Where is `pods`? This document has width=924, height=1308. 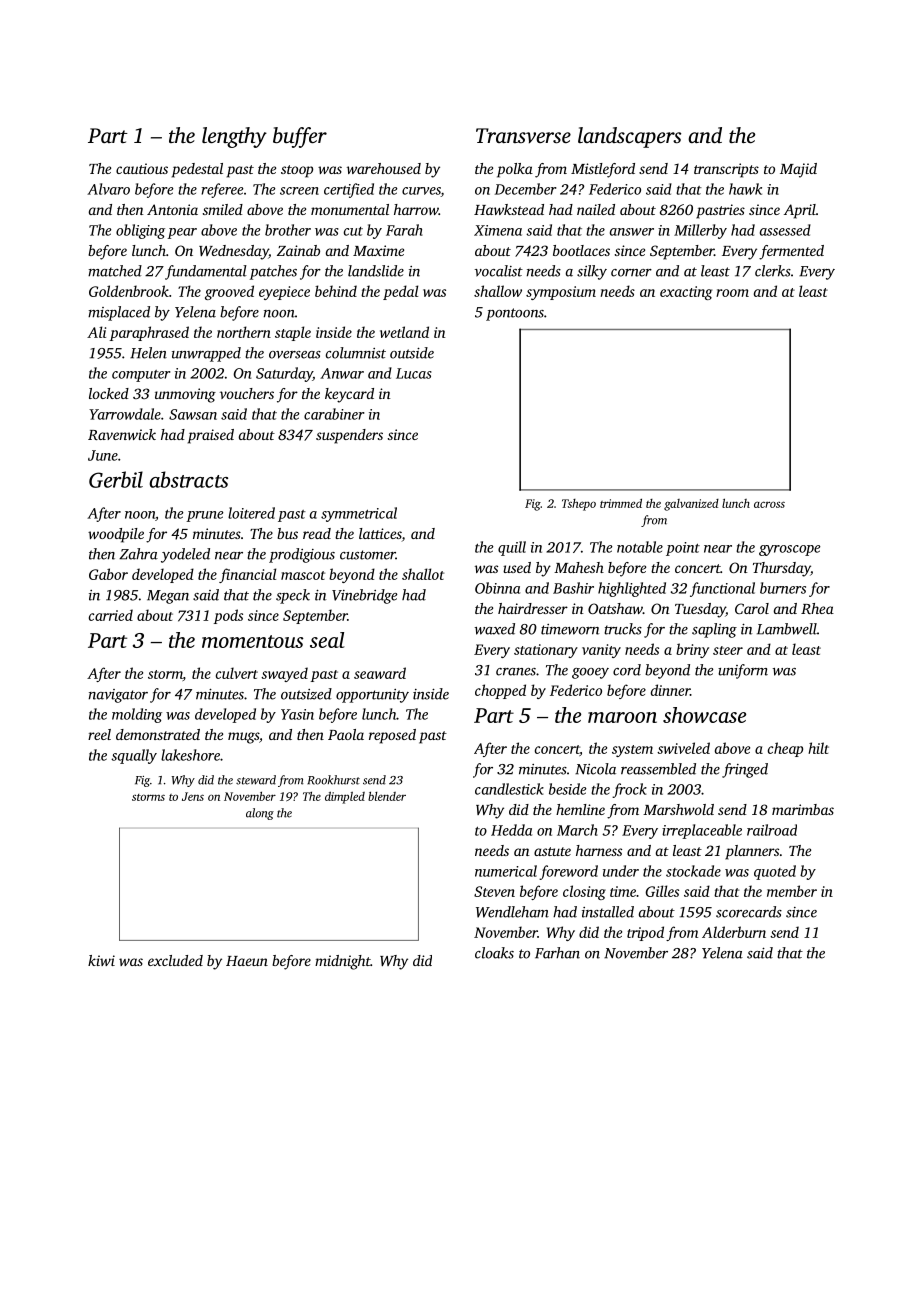
pods is located at coordinates (228, 616).
